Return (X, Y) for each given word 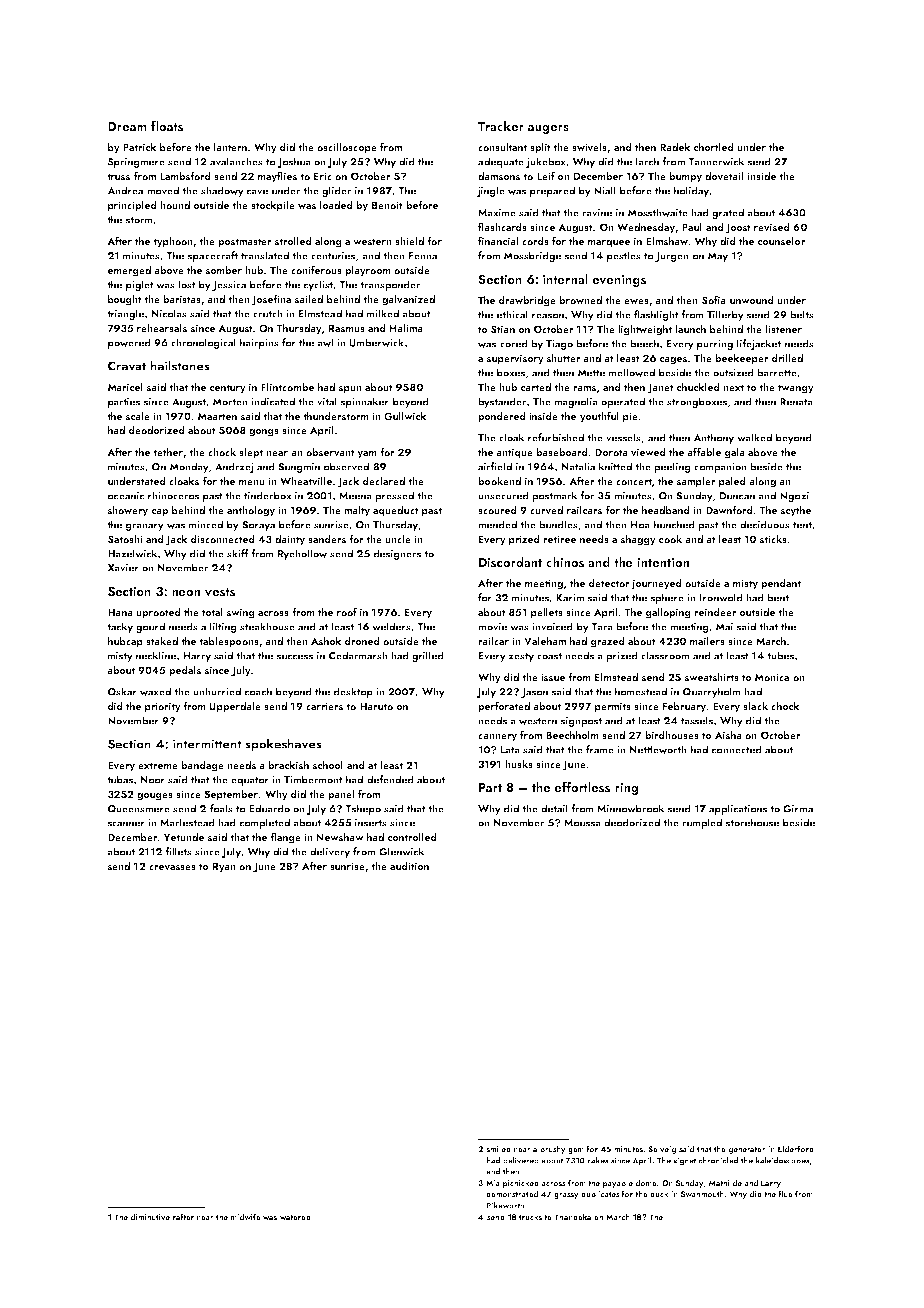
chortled (714, 147)
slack (755, 706)
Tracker (501, 126)
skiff (238, 553)
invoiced (552, 626)
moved (163, 190)
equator (250, 781)
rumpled (702, 823)
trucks (530, 1216)
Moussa (582, 823)
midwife (246, 1216)
